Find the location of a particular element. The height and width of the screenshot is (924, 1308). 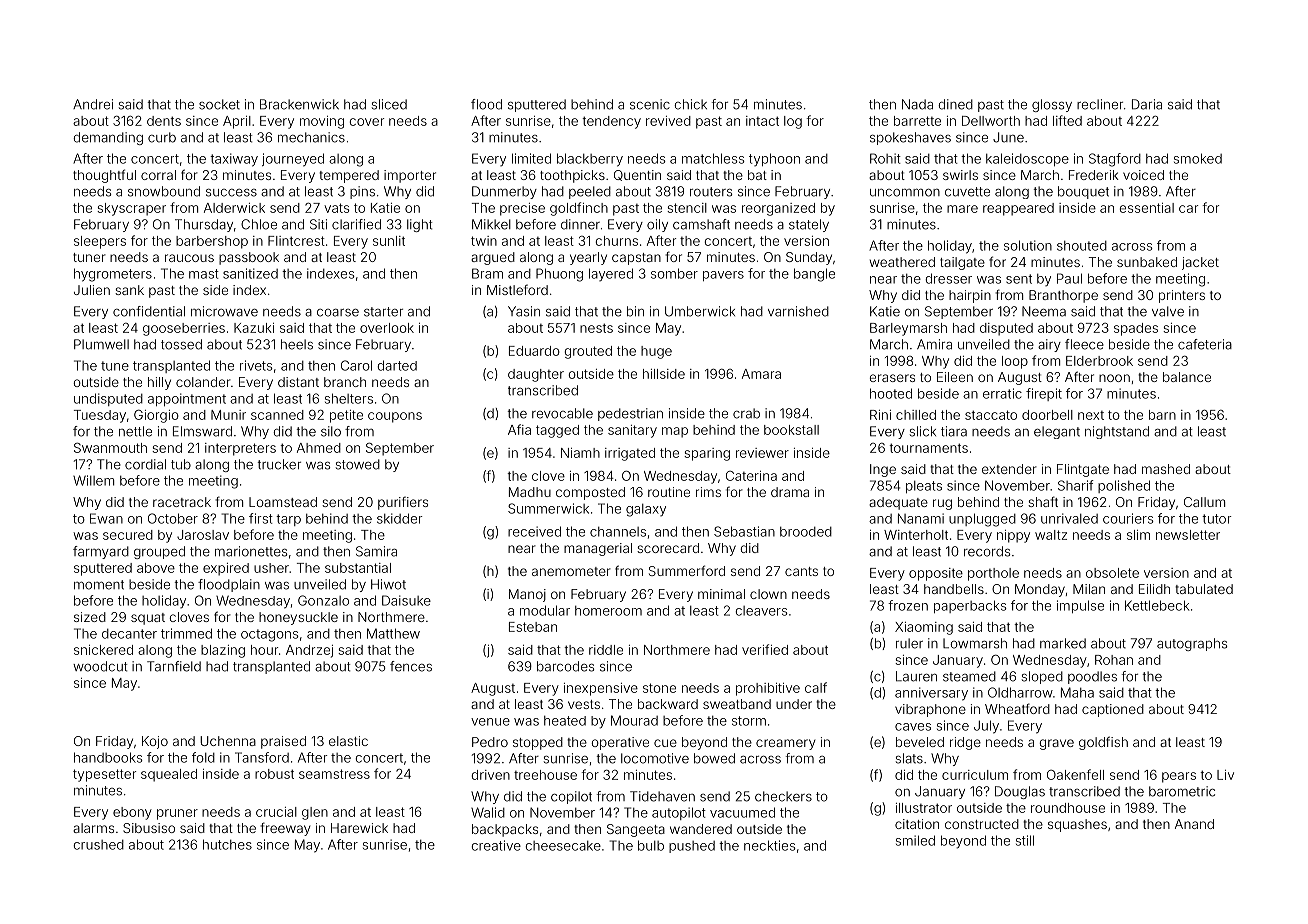

Nada is located at coordinates (917, 104).
